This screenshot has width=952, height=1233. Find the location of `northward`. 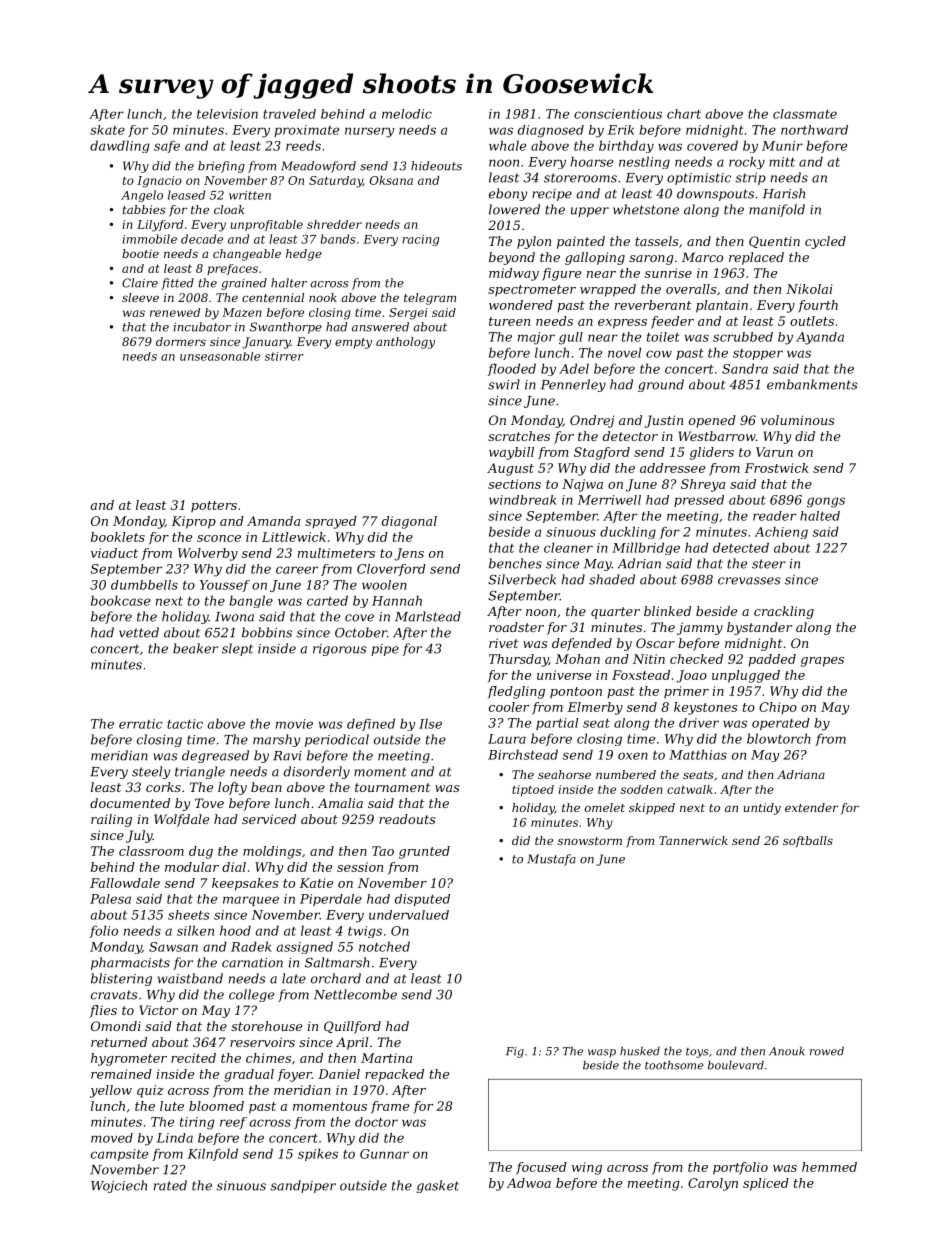

northward is located at coordinates (814, 130).
